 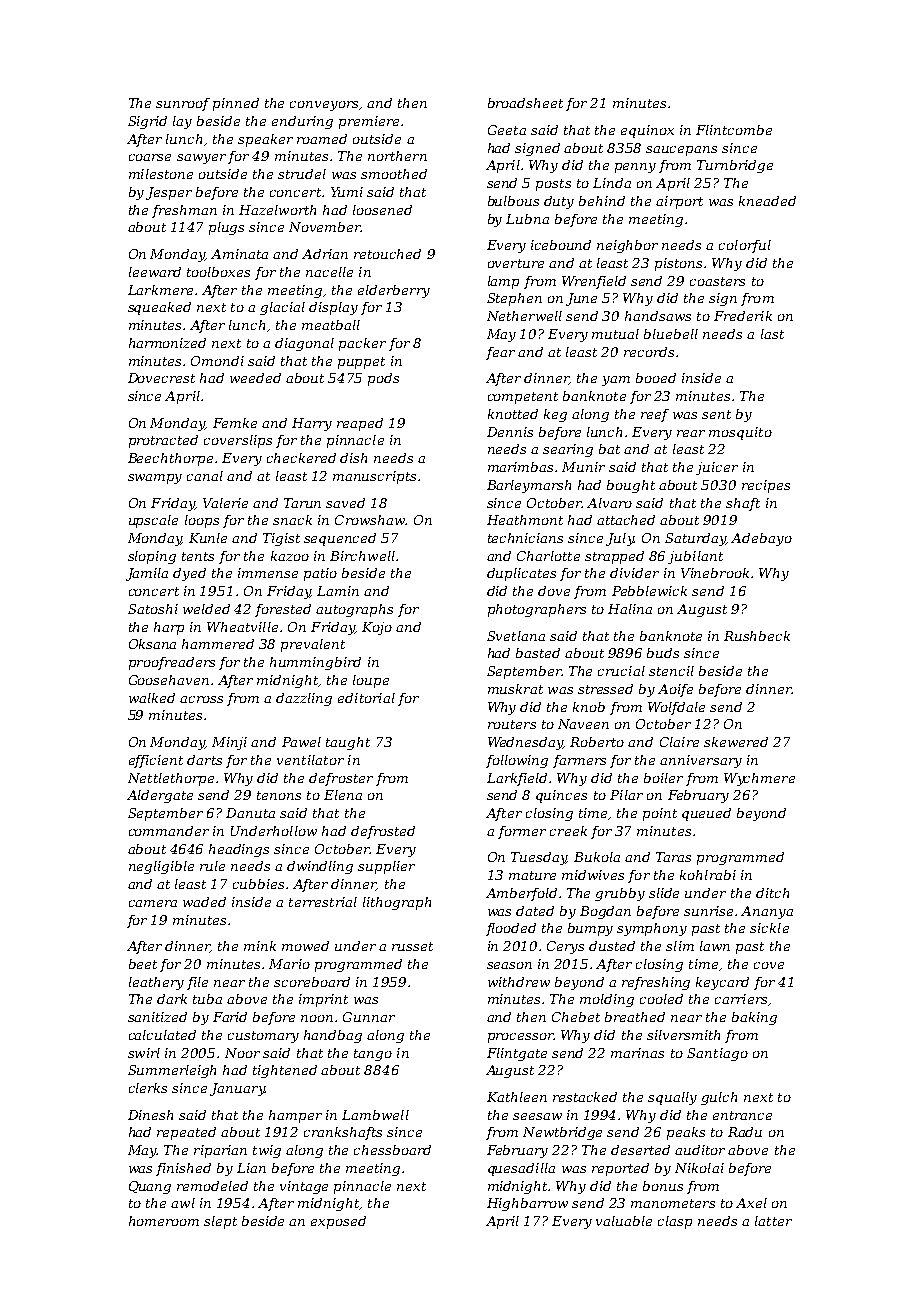 What do you see at coordinates (157, 1017) in the image?
I see `sanitized` at bounding box center [157, 1017].
